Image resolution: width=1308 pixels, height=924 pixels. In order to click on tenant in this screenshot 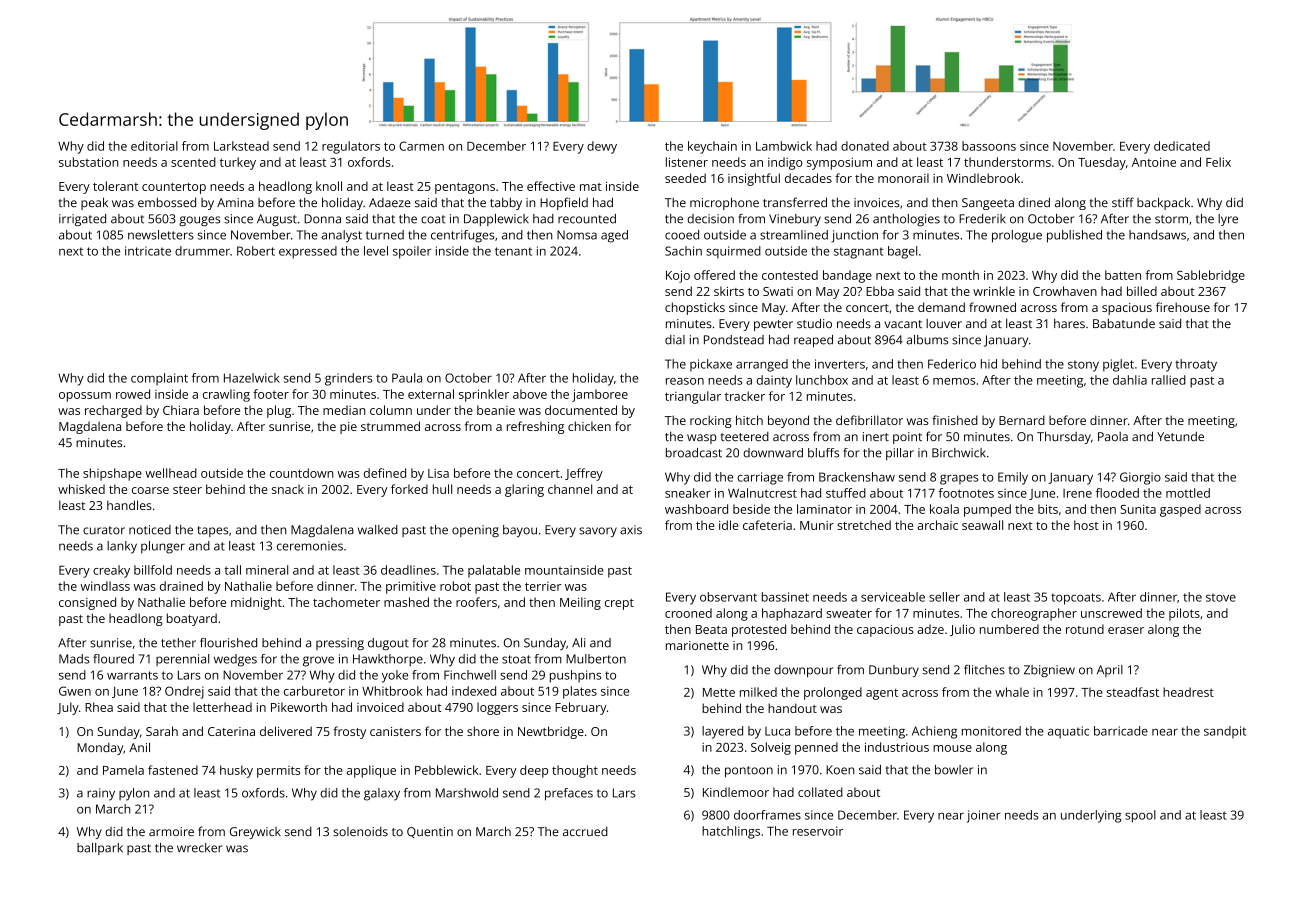, I will do `click(513, 251)`.
